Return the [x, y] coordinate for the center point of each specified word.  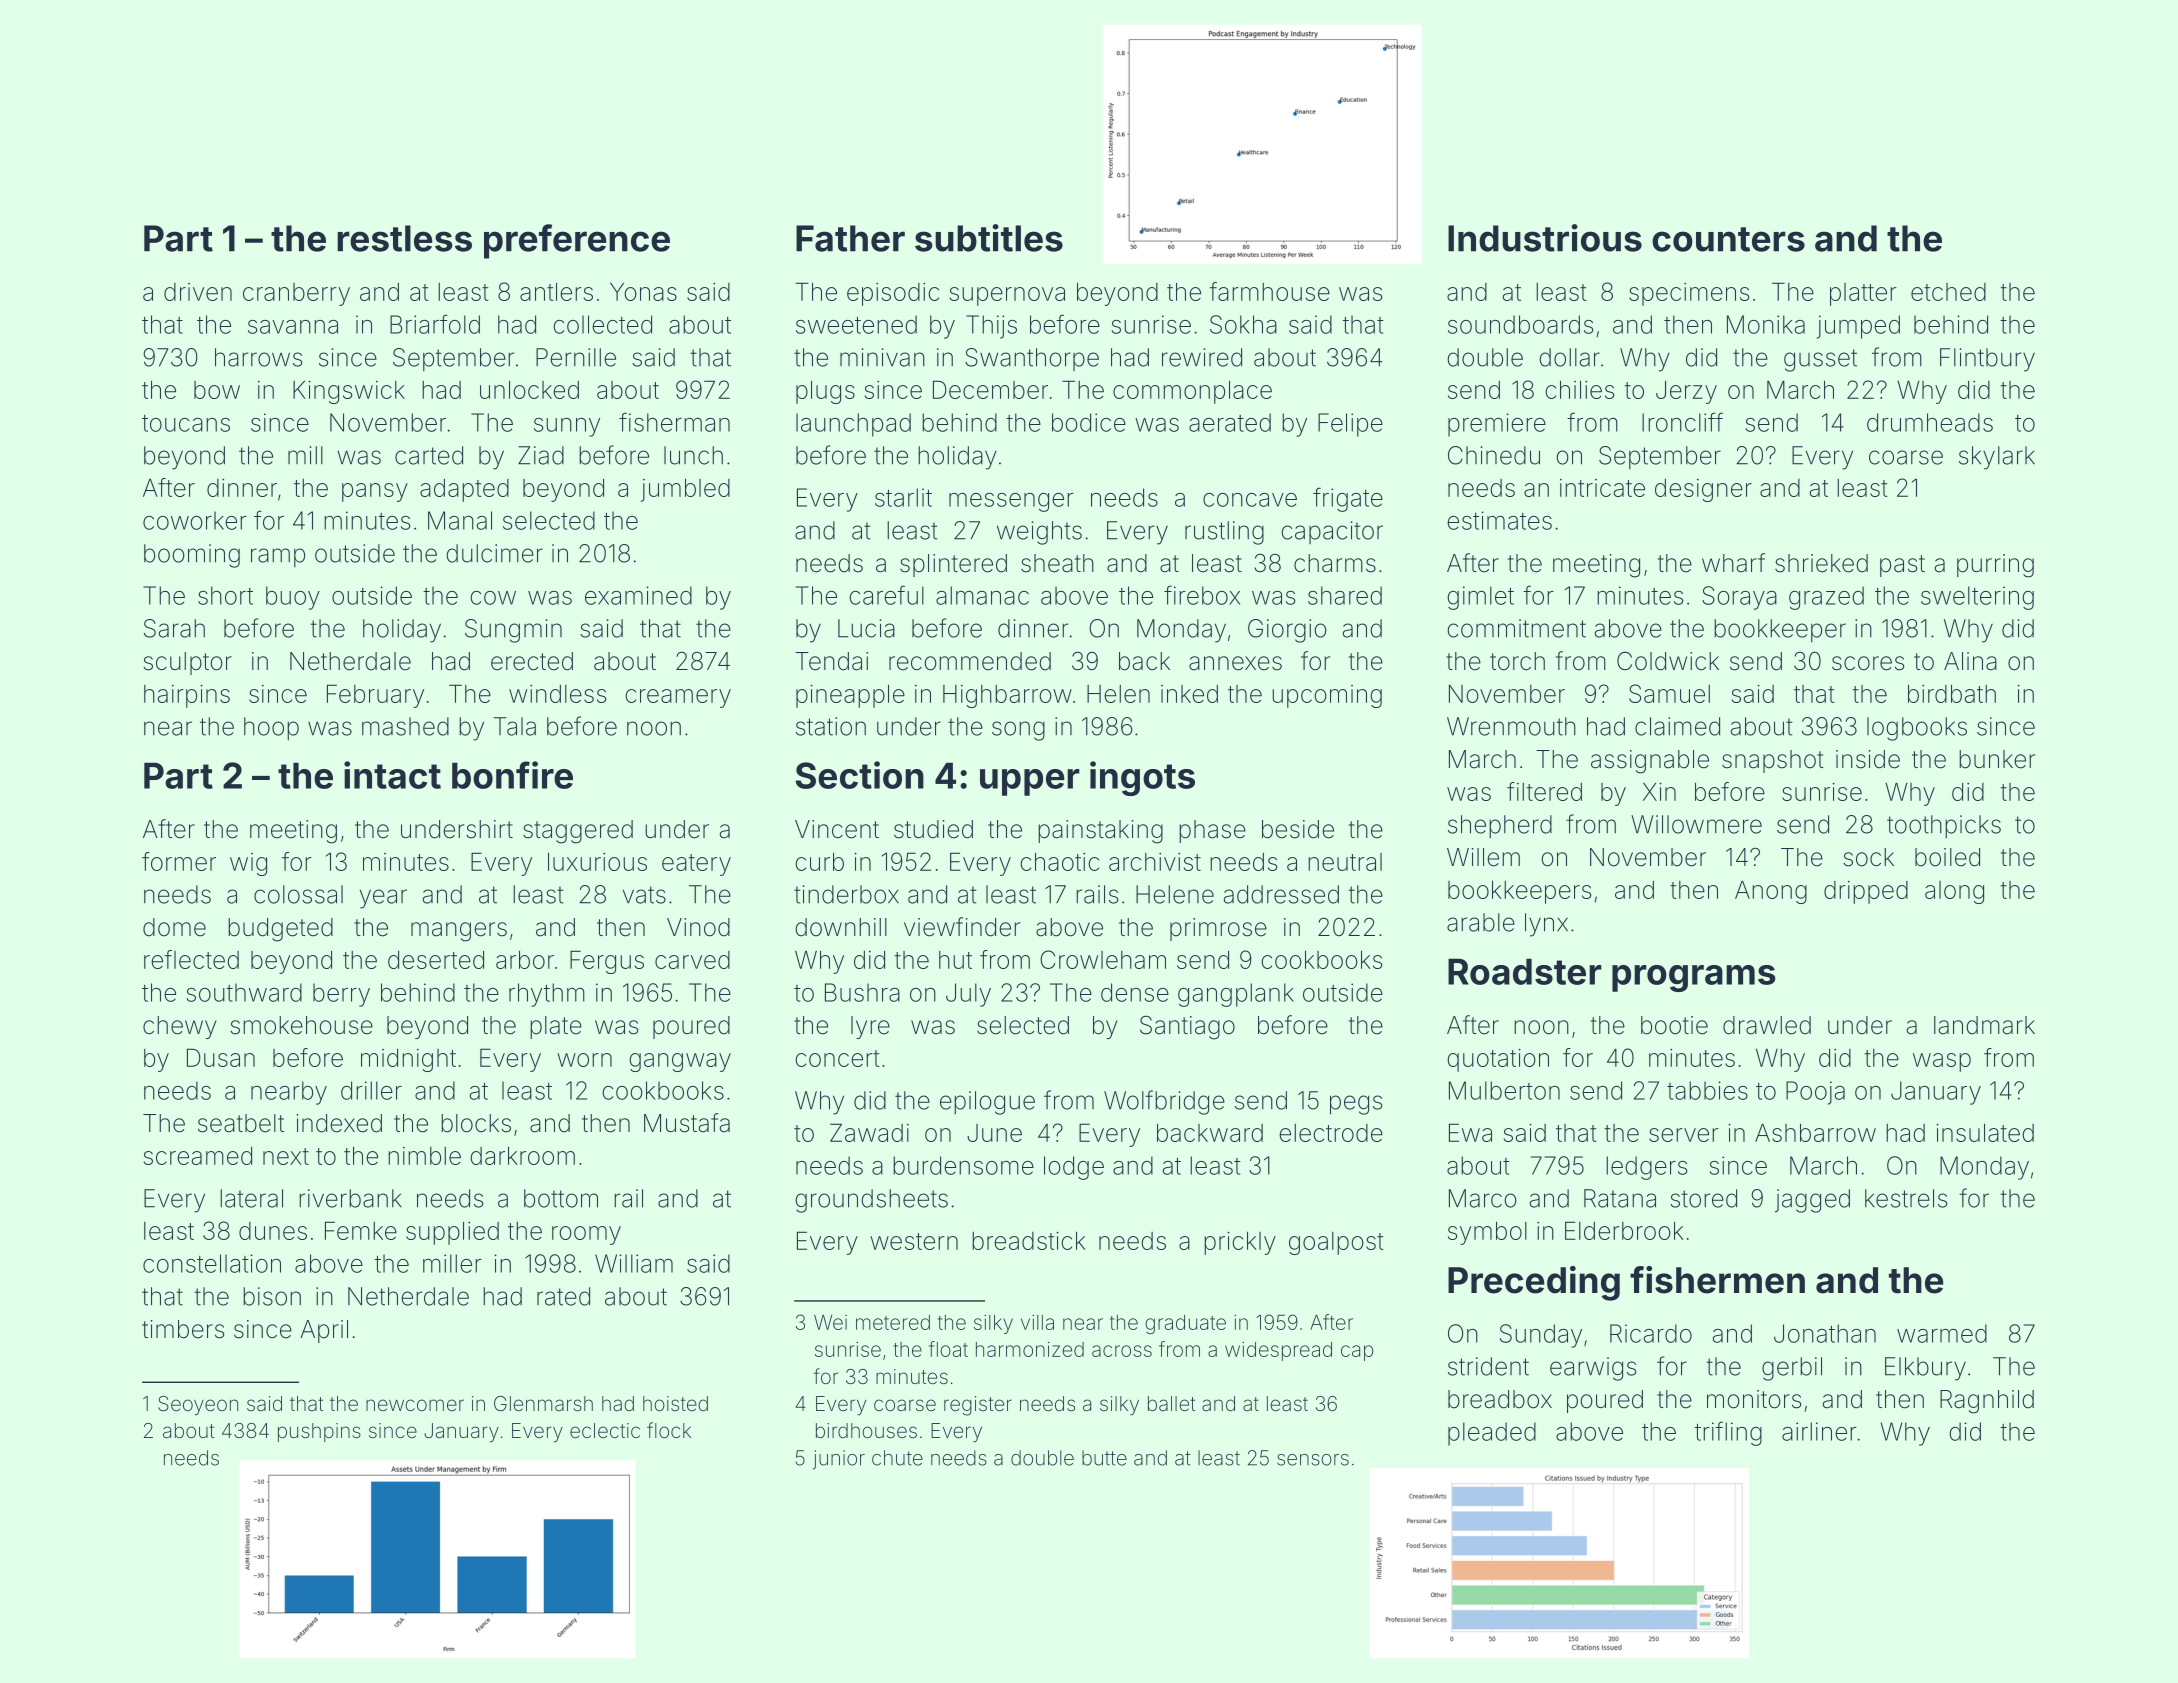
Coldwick [1668, 661]
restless [404, 238]
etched [1948, 292]
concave [1250, 500]
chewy [180, 1027]
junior [839, 1460]
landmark [1984, 1025]
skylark [1997, 458]
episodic [893, 294]
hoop [271, 728]
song [1018, 731]
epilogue [987, 1103]
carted [429, 455]
